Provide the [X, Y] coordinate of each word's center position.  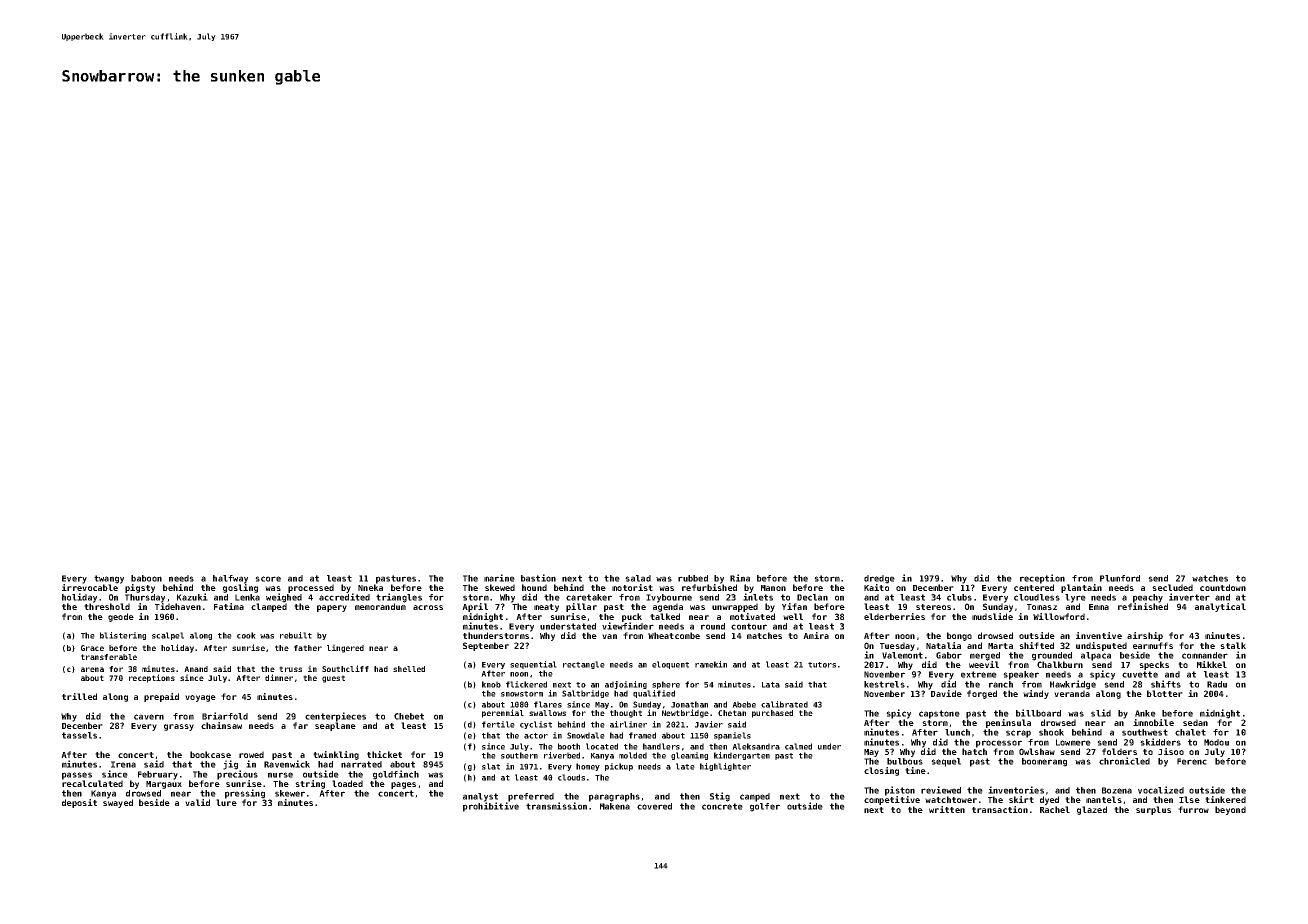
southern [519, 755]
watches [1210, 578]
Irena [123, 764]
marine [499, 578]
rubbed [693, 578]
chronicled [1124, 761]
